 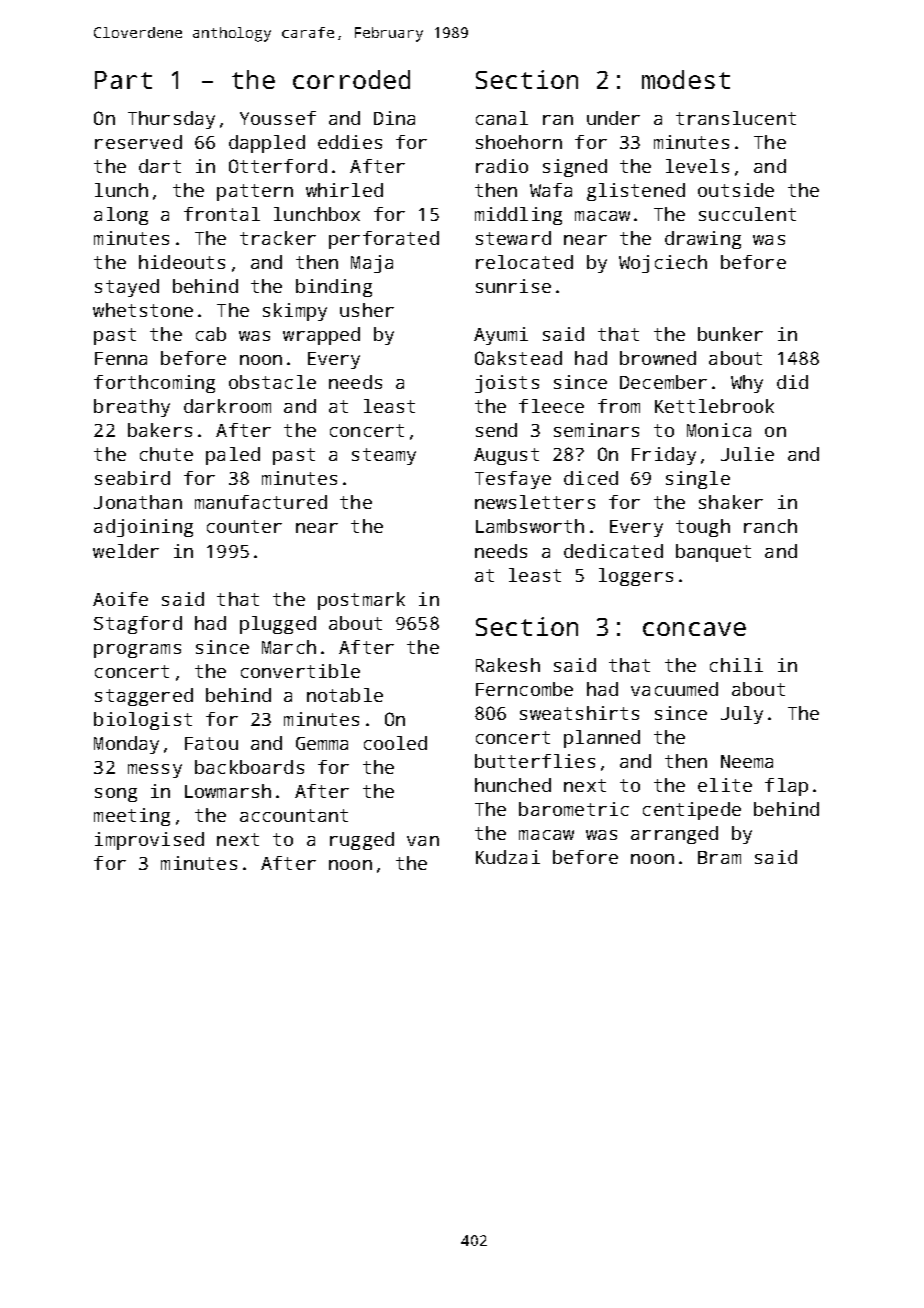 What do you see at coordinates (496, 430) in the screenshot?
I see `send` at bounding box center [496, 430].
